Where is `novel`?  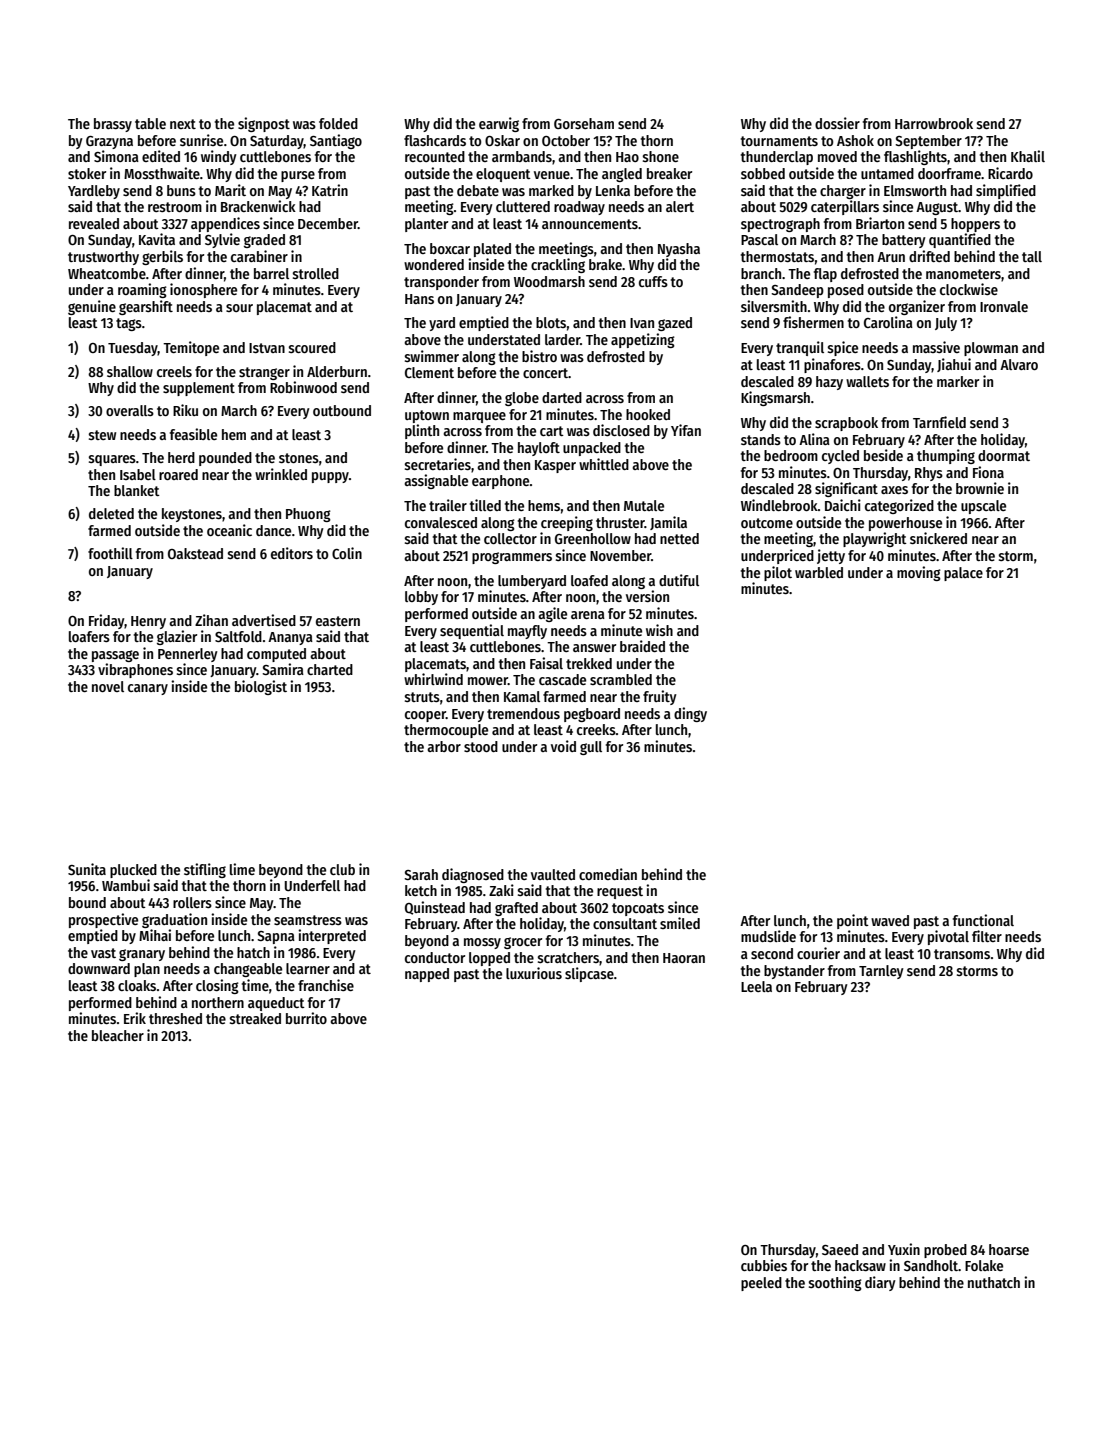
novel is located at coordinates (108, 686).
